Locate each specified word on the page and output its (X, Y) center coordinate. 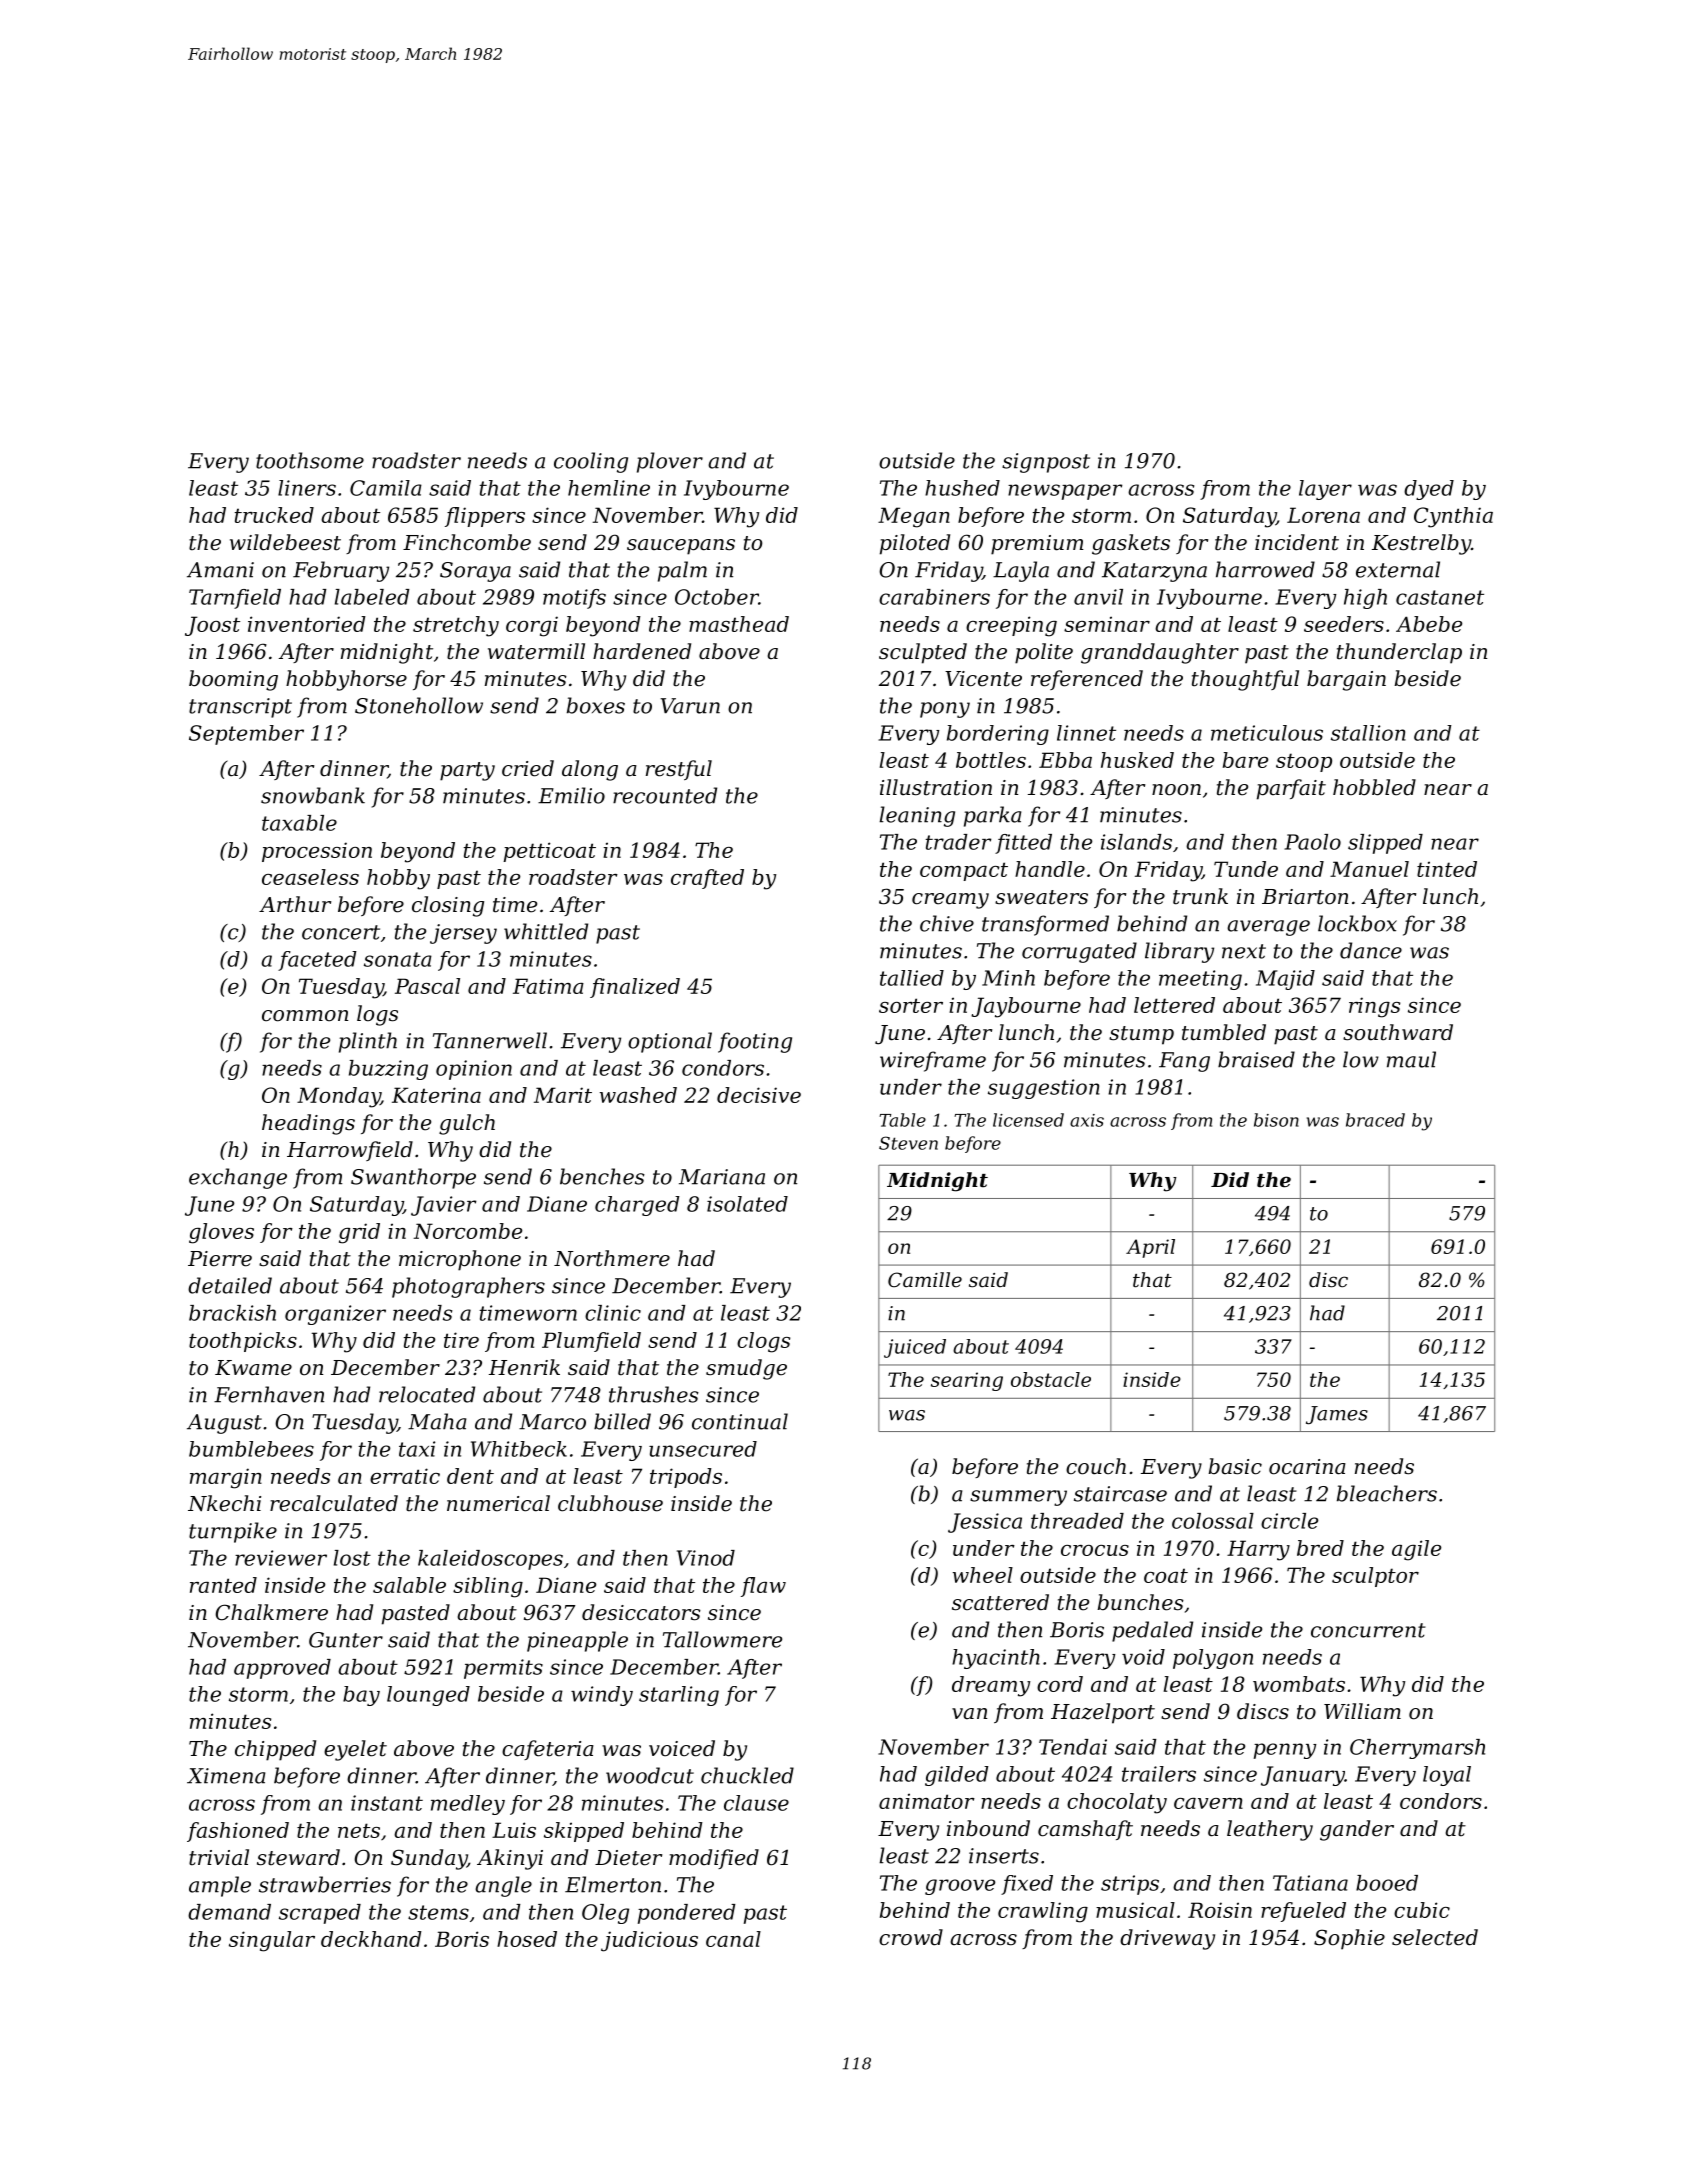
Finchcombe (467, 542)
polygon (1213, 1659)
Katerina (436, 1095)
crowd (911, 1937)
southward (1398, 1032)
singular (272, 1941)
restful (679, 770)
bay (361, 1696)
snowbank (313, 795)
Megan (914, 517)
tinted (1447, 869)
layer (1325, 490)
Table (902, 1120)
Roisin (1220, 1910)
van (969, 1714)
